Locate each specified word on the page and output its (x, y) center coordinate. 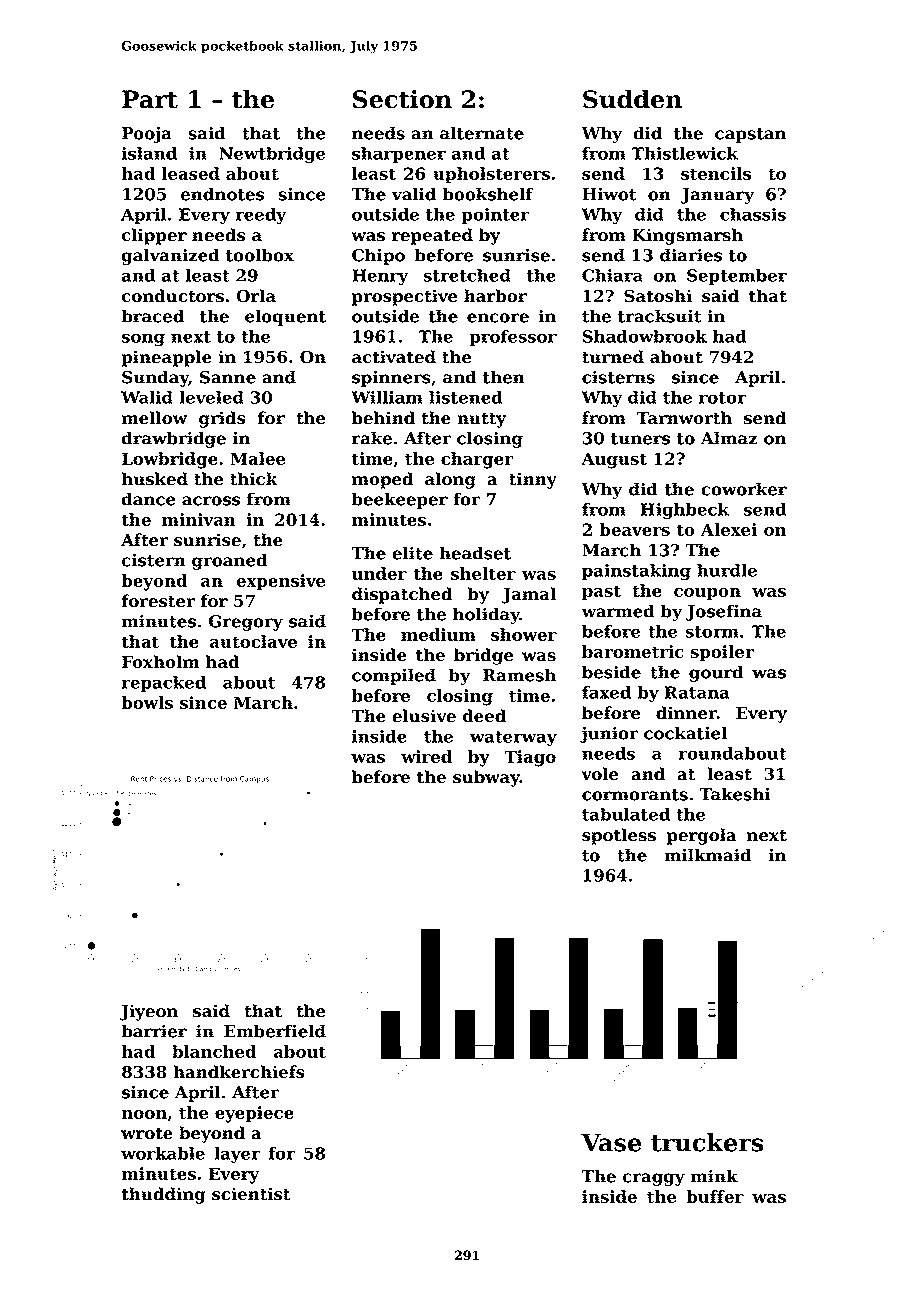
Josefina (724, 612)
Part (150, 99)
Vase (611, 1142)
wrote (147, 1133)
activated (394, 357)
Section (402, 99)
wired (426, 756)
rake (372, 438)
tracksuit (659, 316)
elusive (424, 716)
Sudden (633, 99)
